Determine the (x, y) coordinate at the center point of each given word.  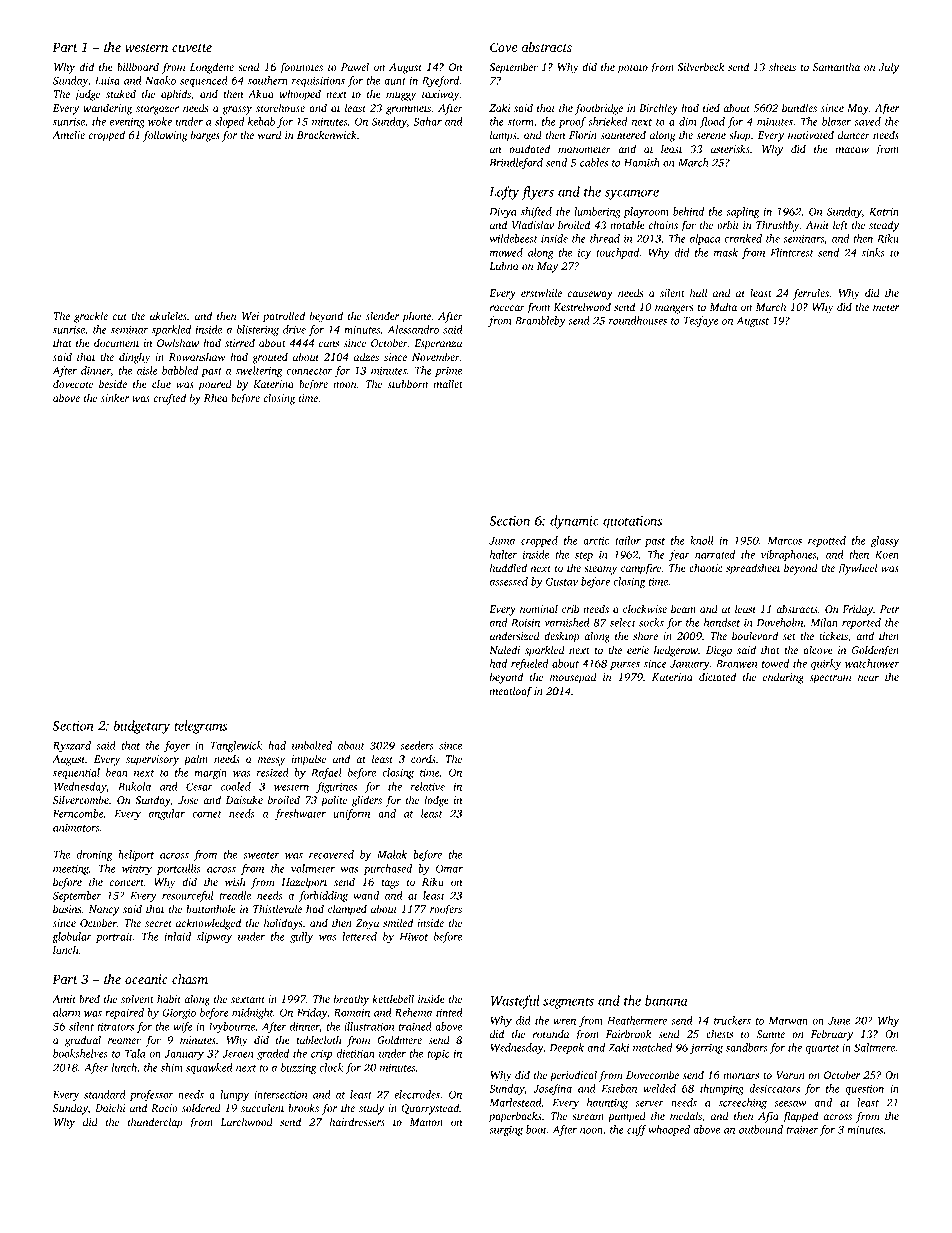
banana (666, 1000)
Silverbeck (701, 66)
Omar (449, 869)
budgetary (142, 727)
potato (632, 69)
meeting (71, 870)
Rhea (216, 397)
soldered (201, 1108)
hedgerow (676, 651)
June (839, 1021)
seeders (417, 745)
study (371, 1109)
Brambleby (540, 321)
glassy (885, 541)
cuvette (192, 48)
